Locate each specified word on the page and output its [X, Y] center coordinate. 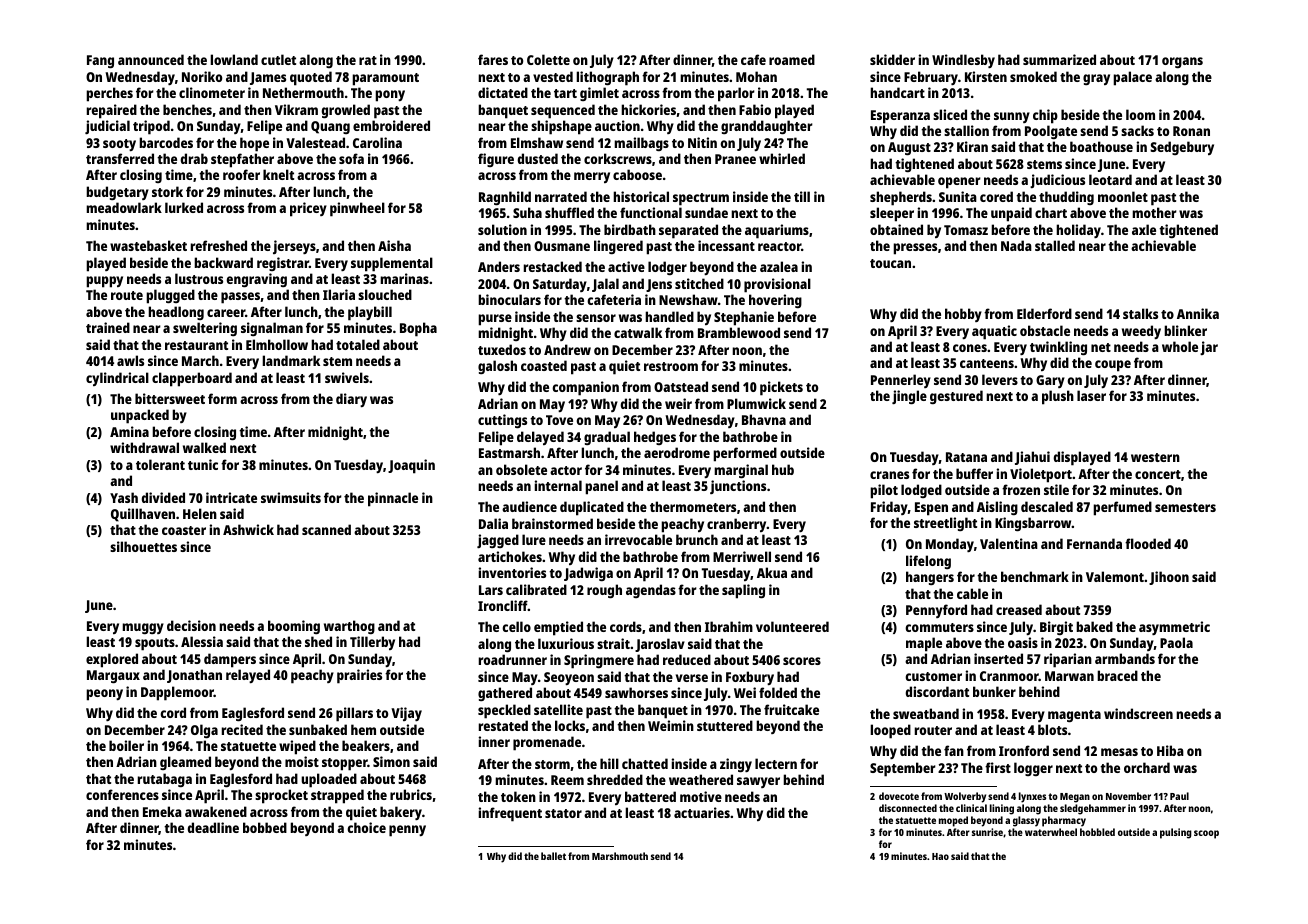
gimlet [599, 94]
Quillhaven [143, 515]
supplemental [392, 264]
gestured [956, 397]
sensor [596, 318]
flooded [1148, 543]
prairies [359, 676]
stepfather [242, 160]
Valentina [1009, 543]
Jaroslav [660, 645]
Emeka [162, 811]
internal [558, 485]
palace [1132, 78]
